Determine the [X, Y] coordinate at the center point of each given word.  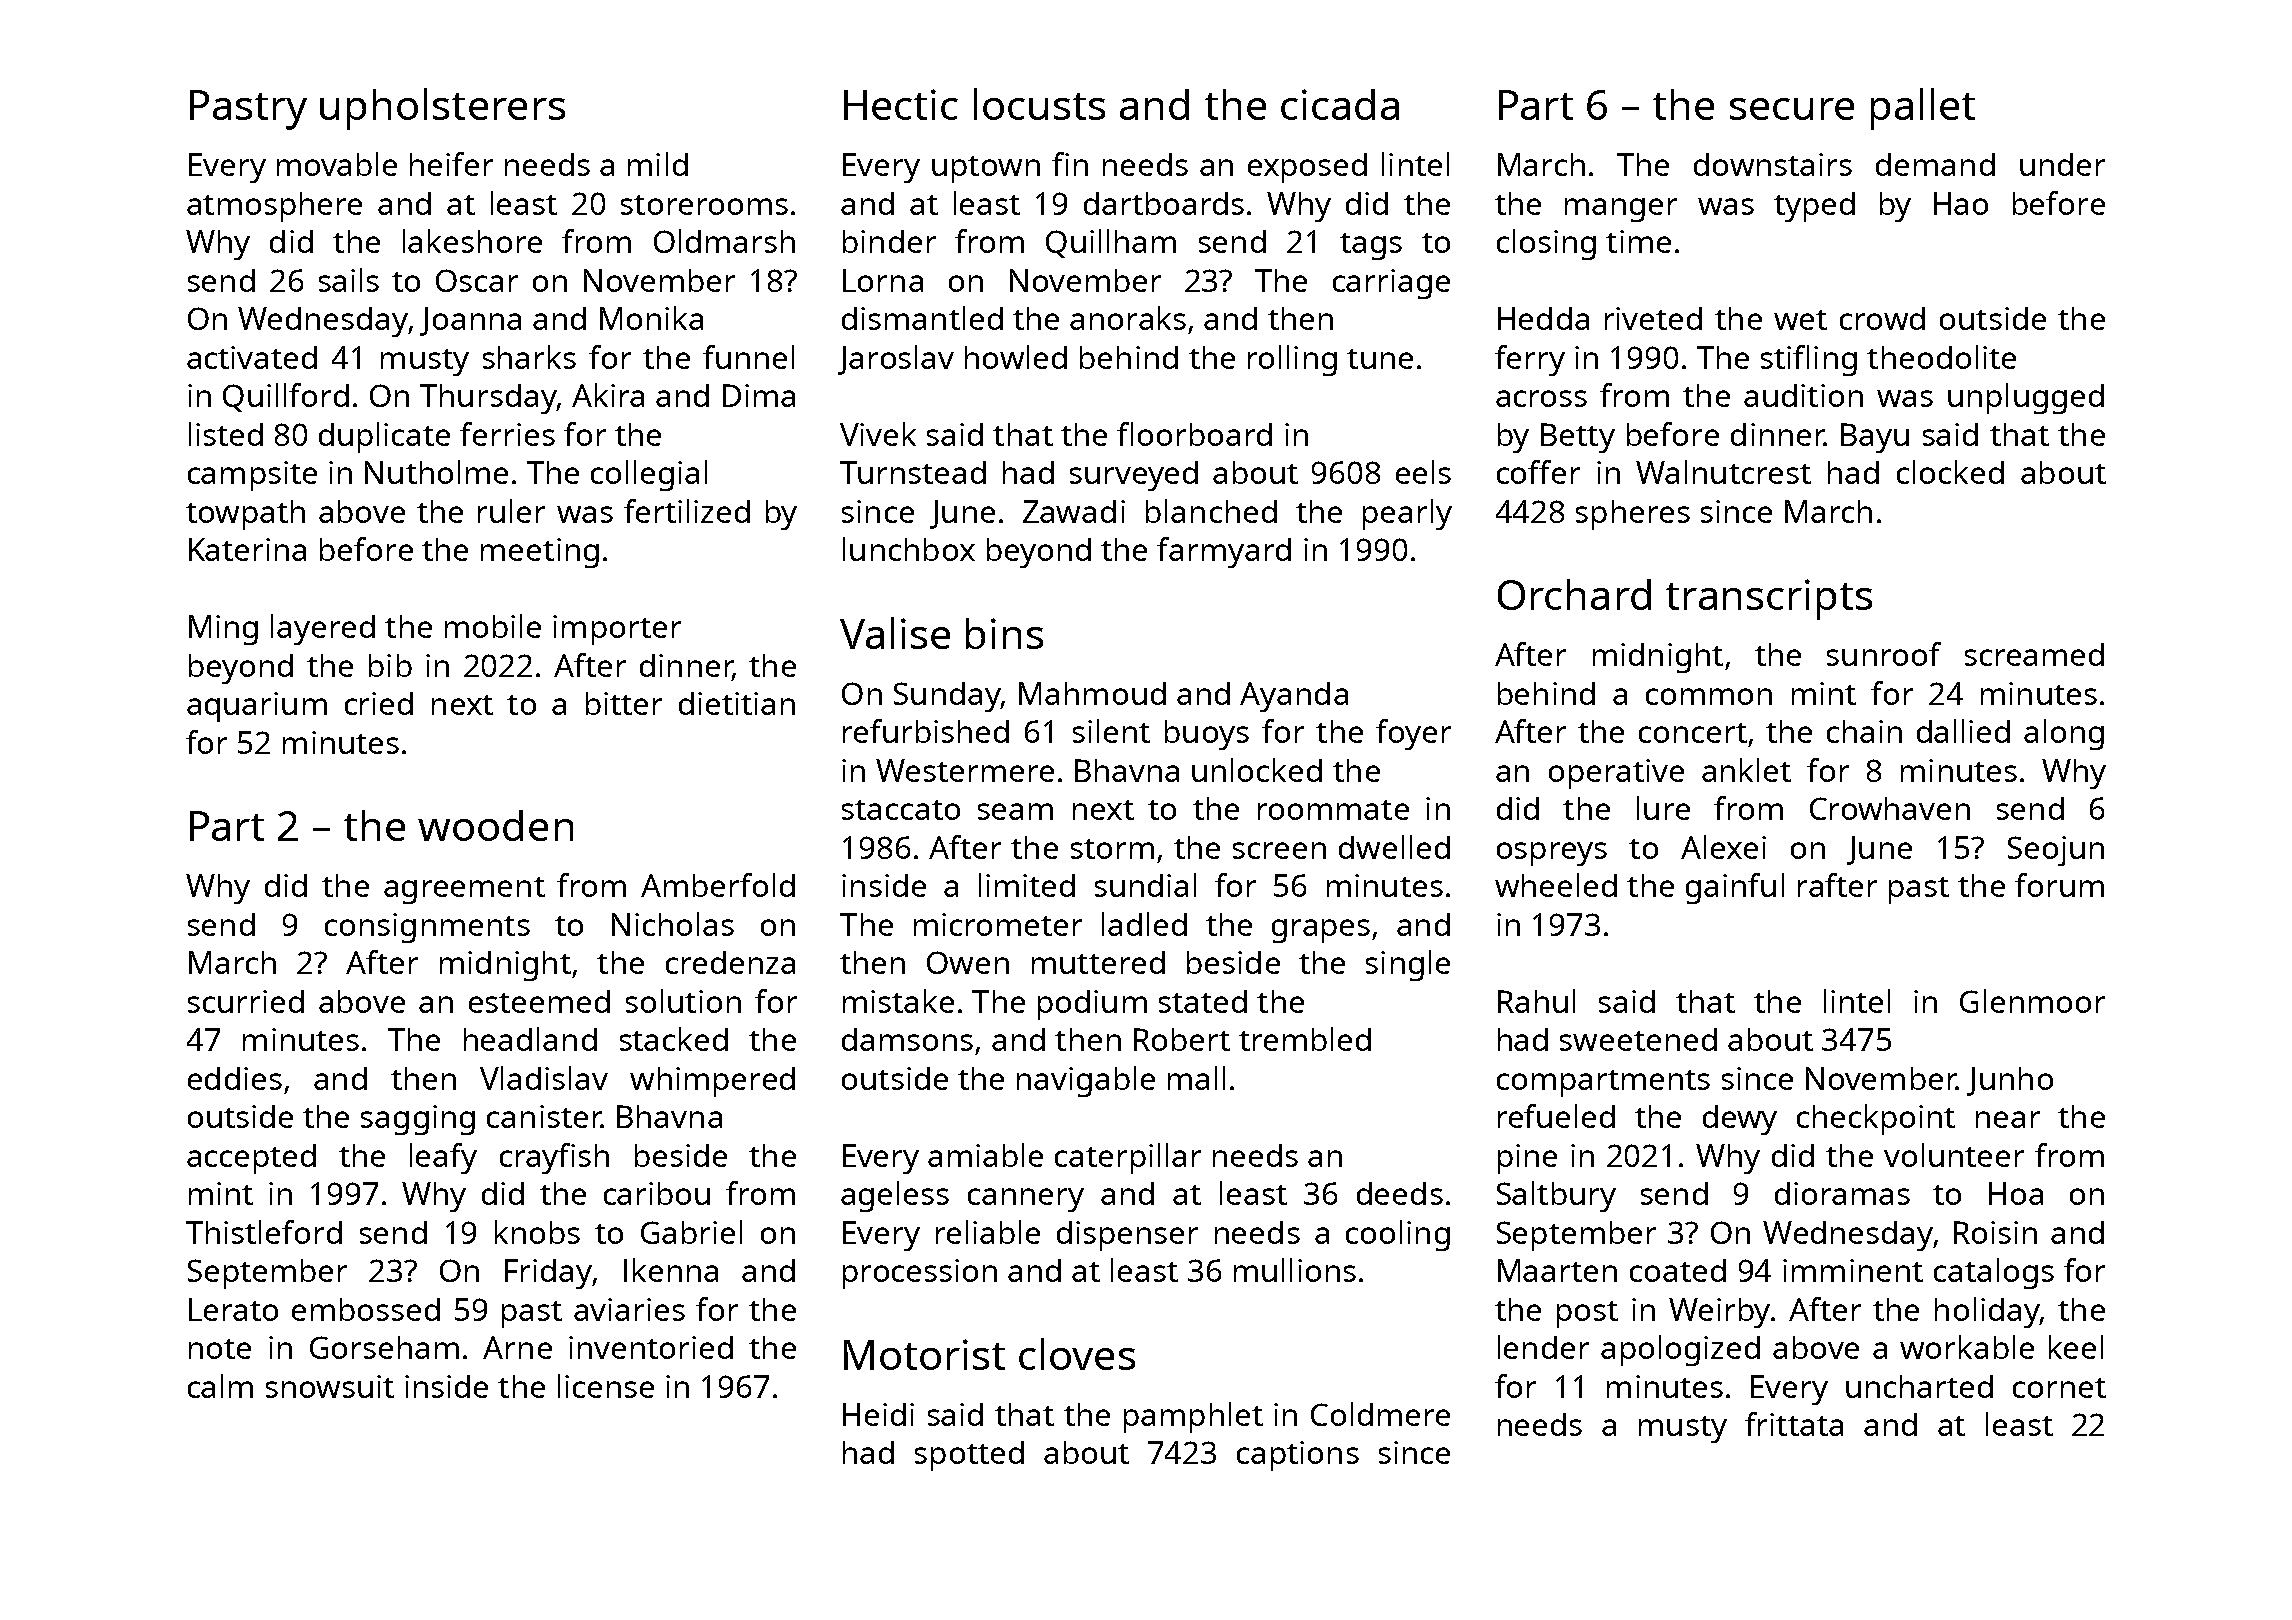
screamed [2034, 654]
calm [220, 1386]
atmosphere [274, 207]
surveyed [1134, 476]
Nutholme [436, 472]
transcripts [1769, 599]
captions [1298, 1456]
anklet [1746, 770]
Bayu [1875, 438]
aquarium [257, 707]
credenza [730, 962]
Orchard [1574, 594]
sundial [1145, 885]
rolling [1292, 360]
